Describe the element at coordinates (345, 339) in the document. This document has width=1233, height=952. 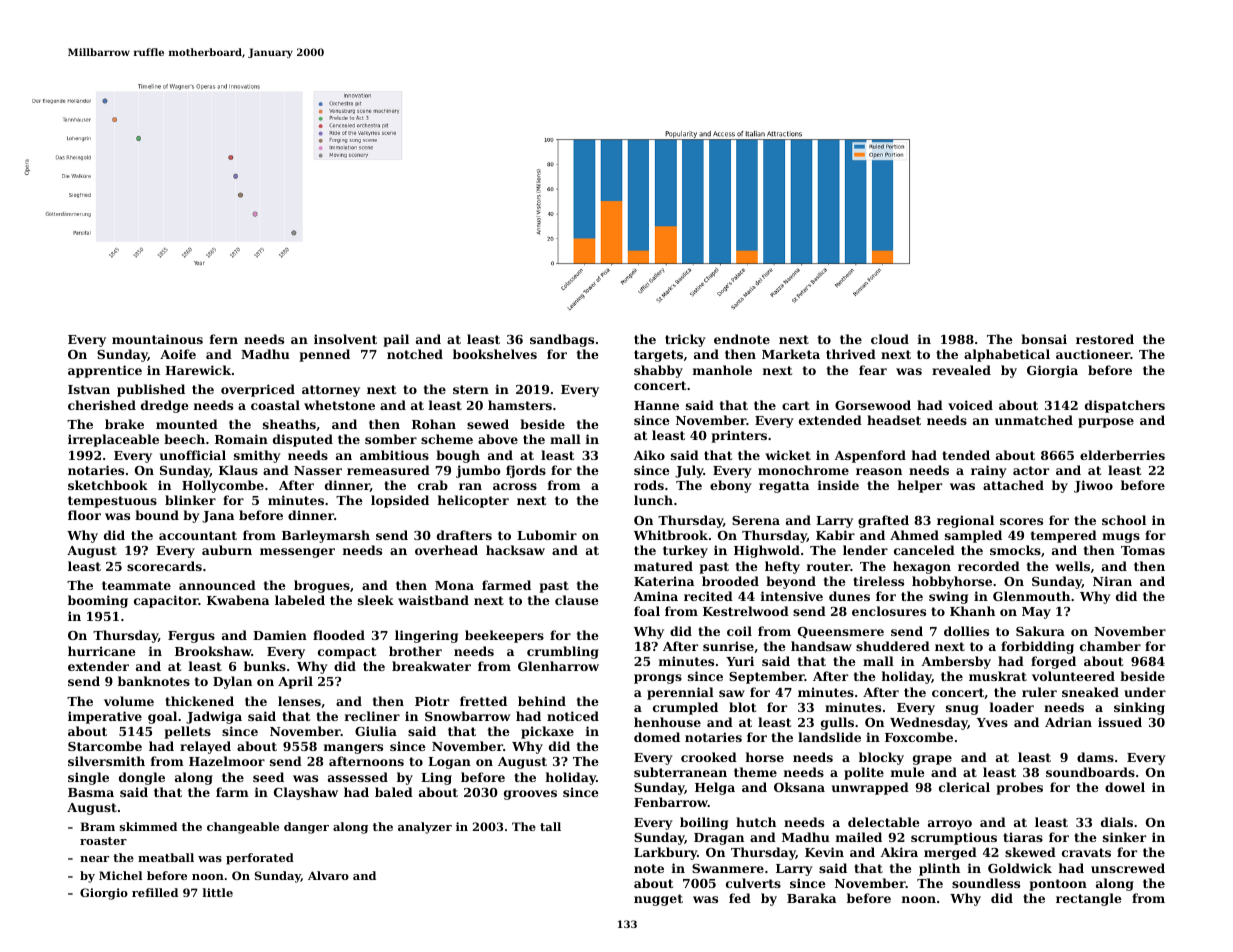
I see `insolvent` at that location.
